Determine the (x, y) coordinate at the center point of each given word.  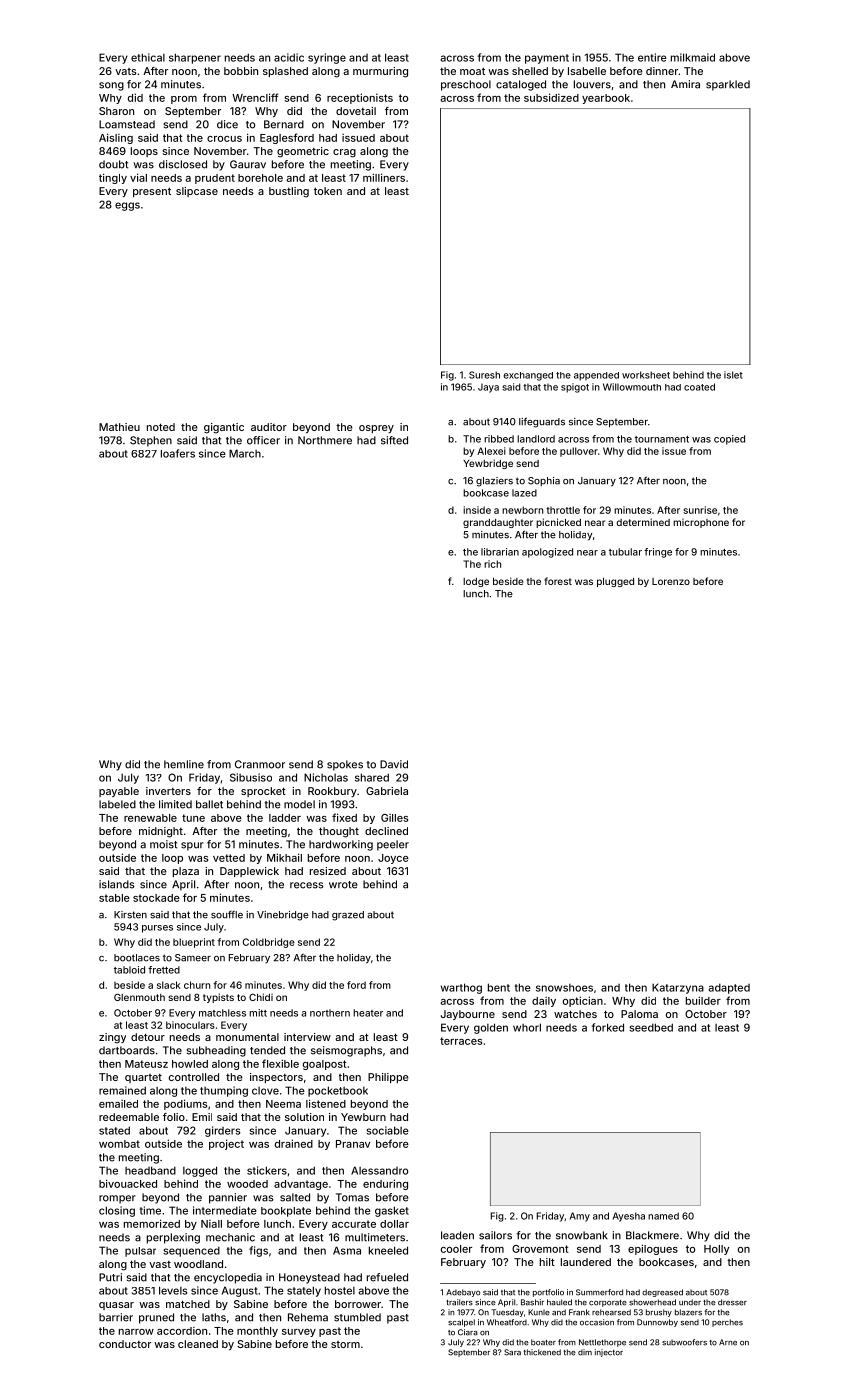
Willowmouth (632, 387)
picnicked (558, 523)
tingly (113, 178)
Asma (347, 1250)
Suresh (484, 375)
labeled (117, 804)
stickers (267, 1170)
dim (585, 1352)
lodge (476, 582)
